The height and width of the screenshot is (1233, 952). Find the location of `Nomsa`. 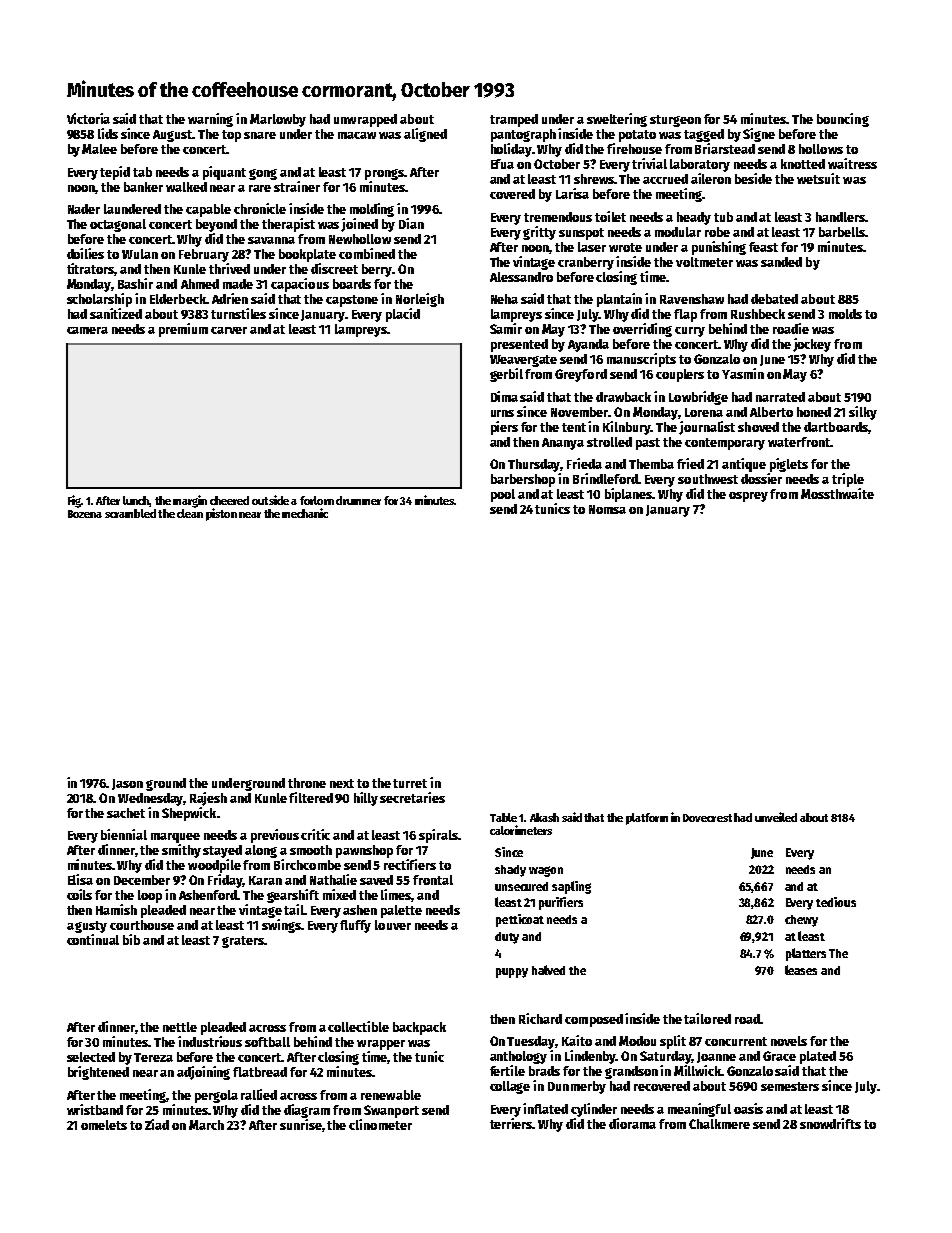

Nomsa is located at coordinates (607, 509).
